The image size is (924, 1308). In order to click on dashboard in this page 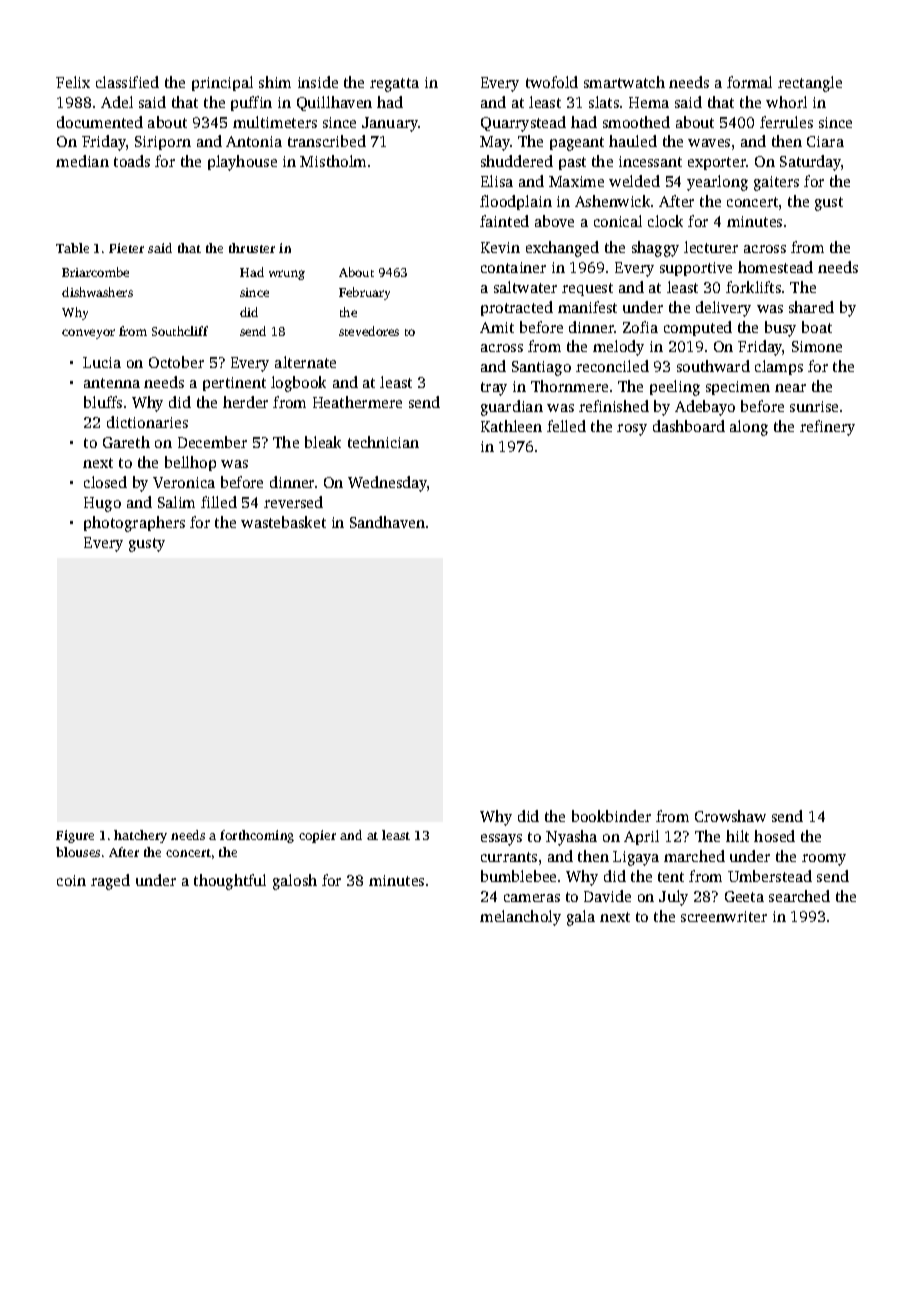, I will do `click(689, 426)`.
